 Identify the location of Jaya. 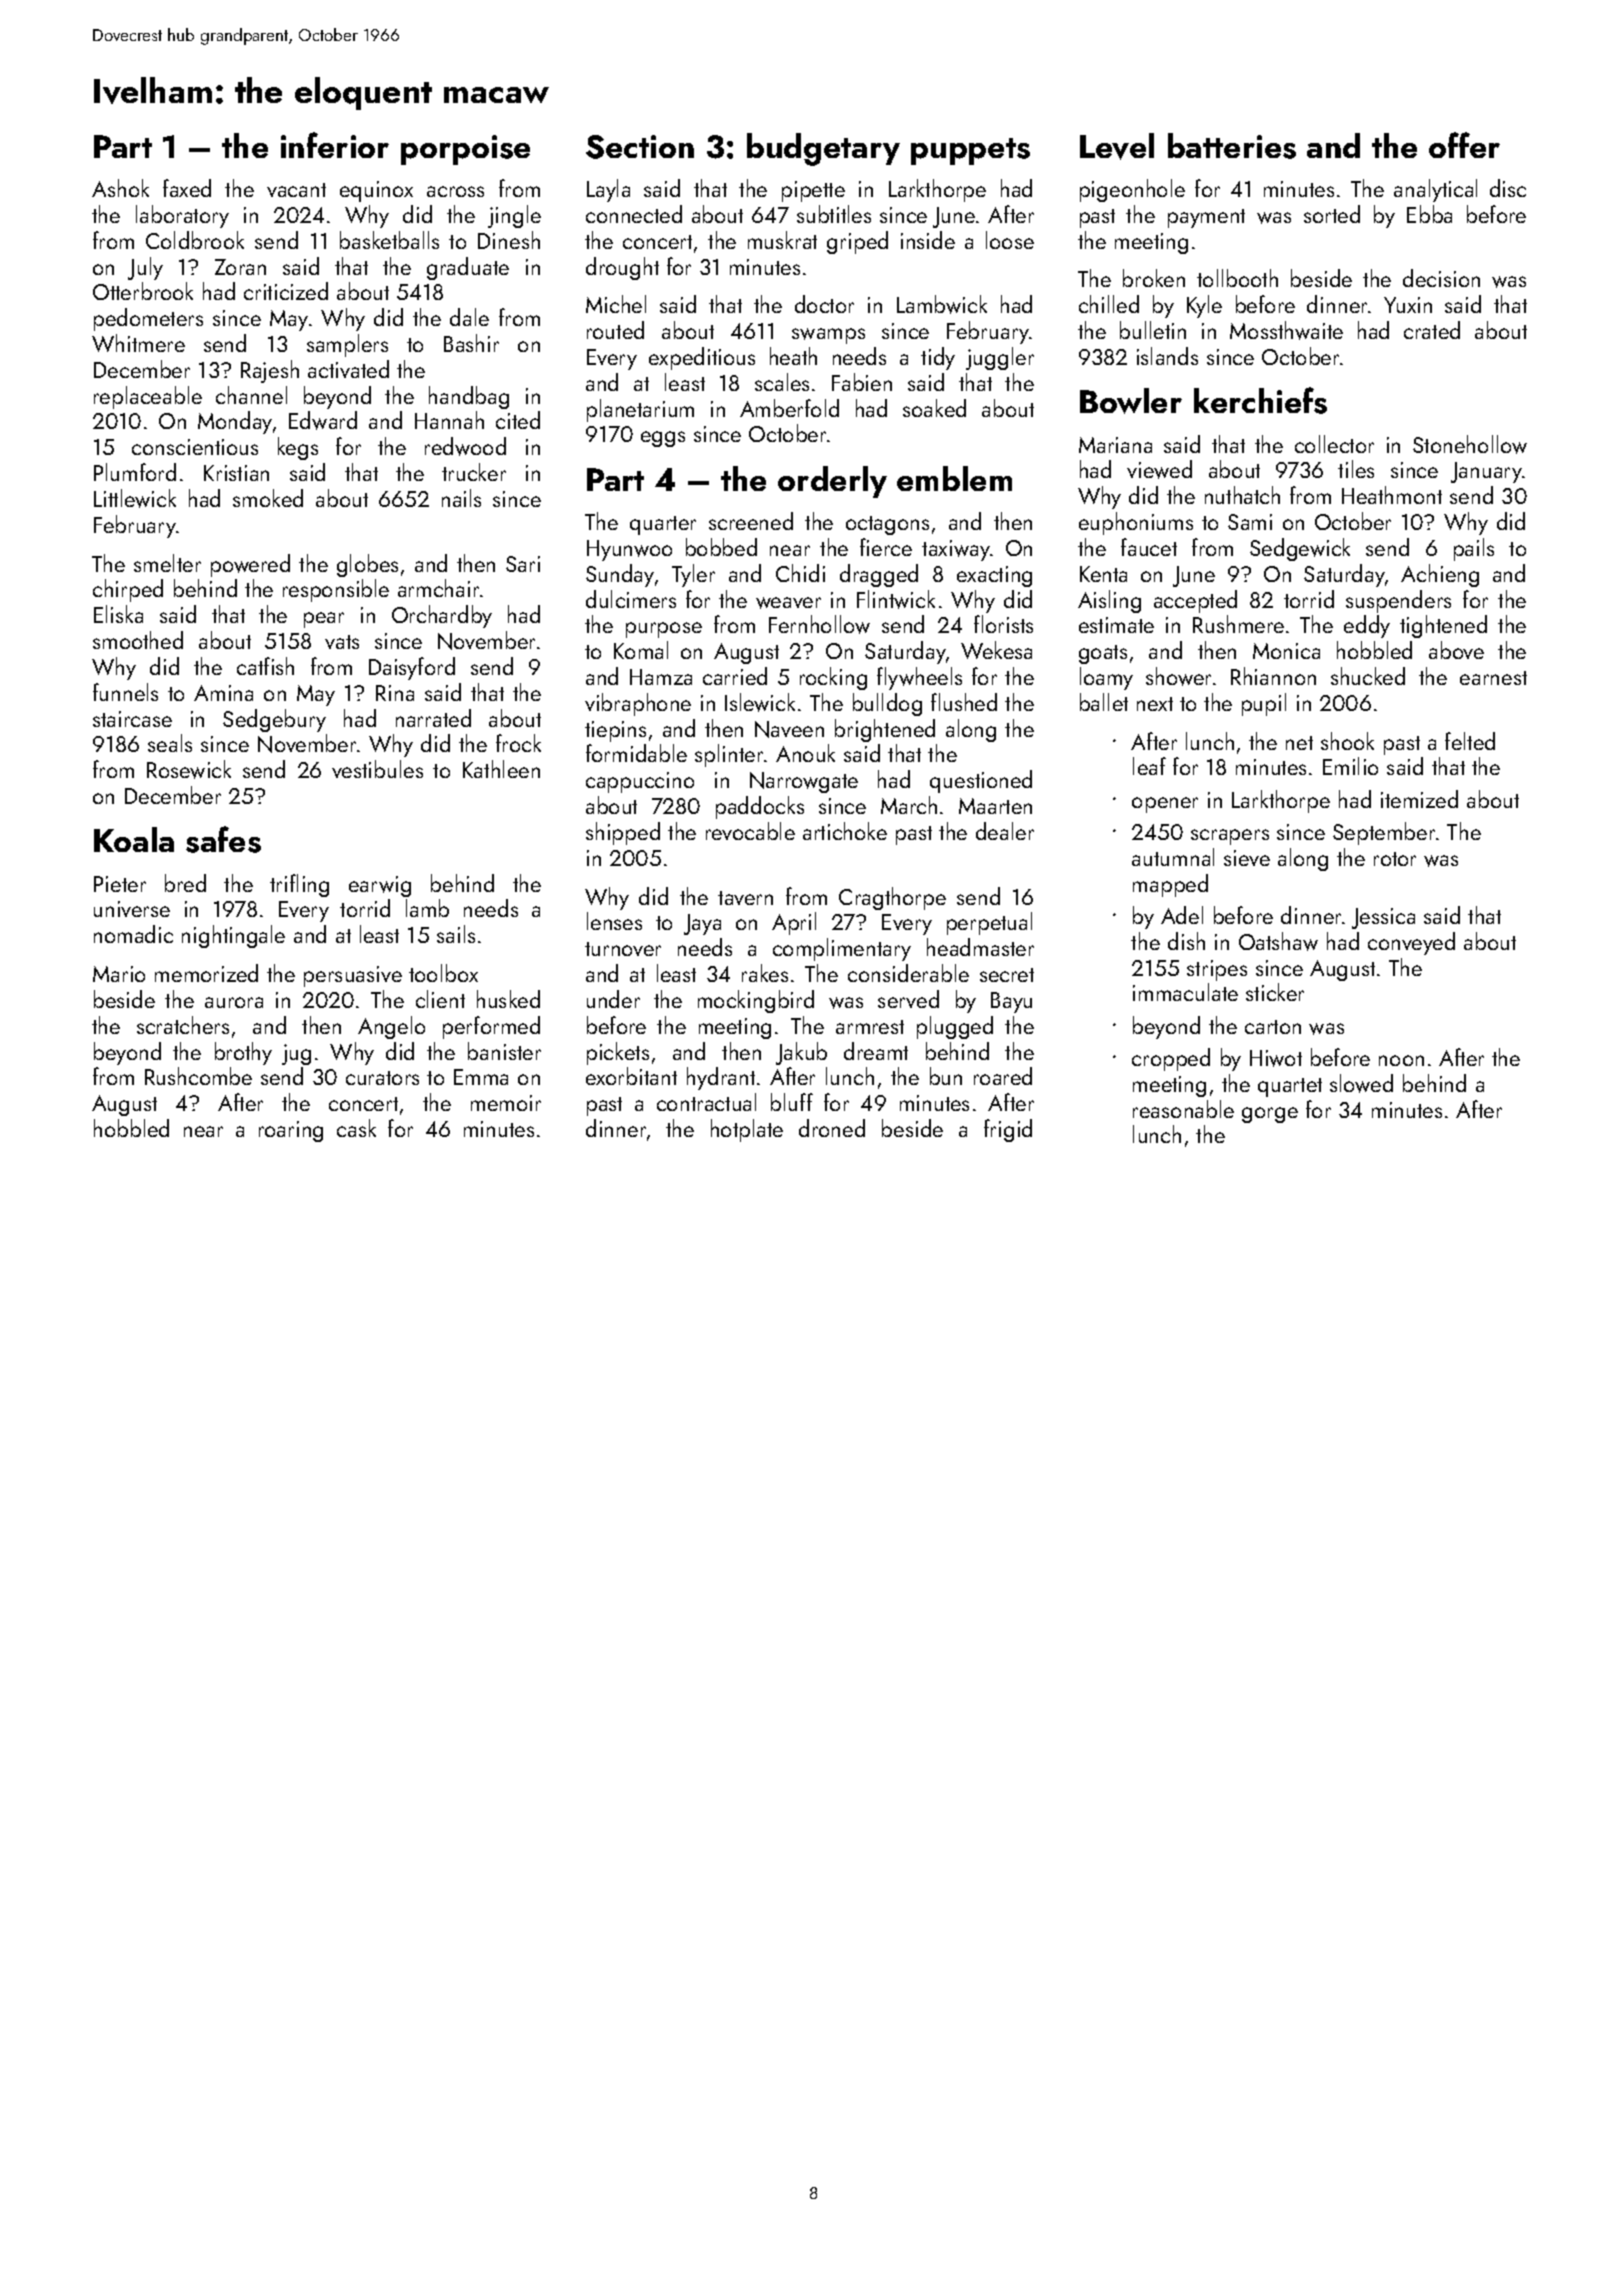
(702, 924).
